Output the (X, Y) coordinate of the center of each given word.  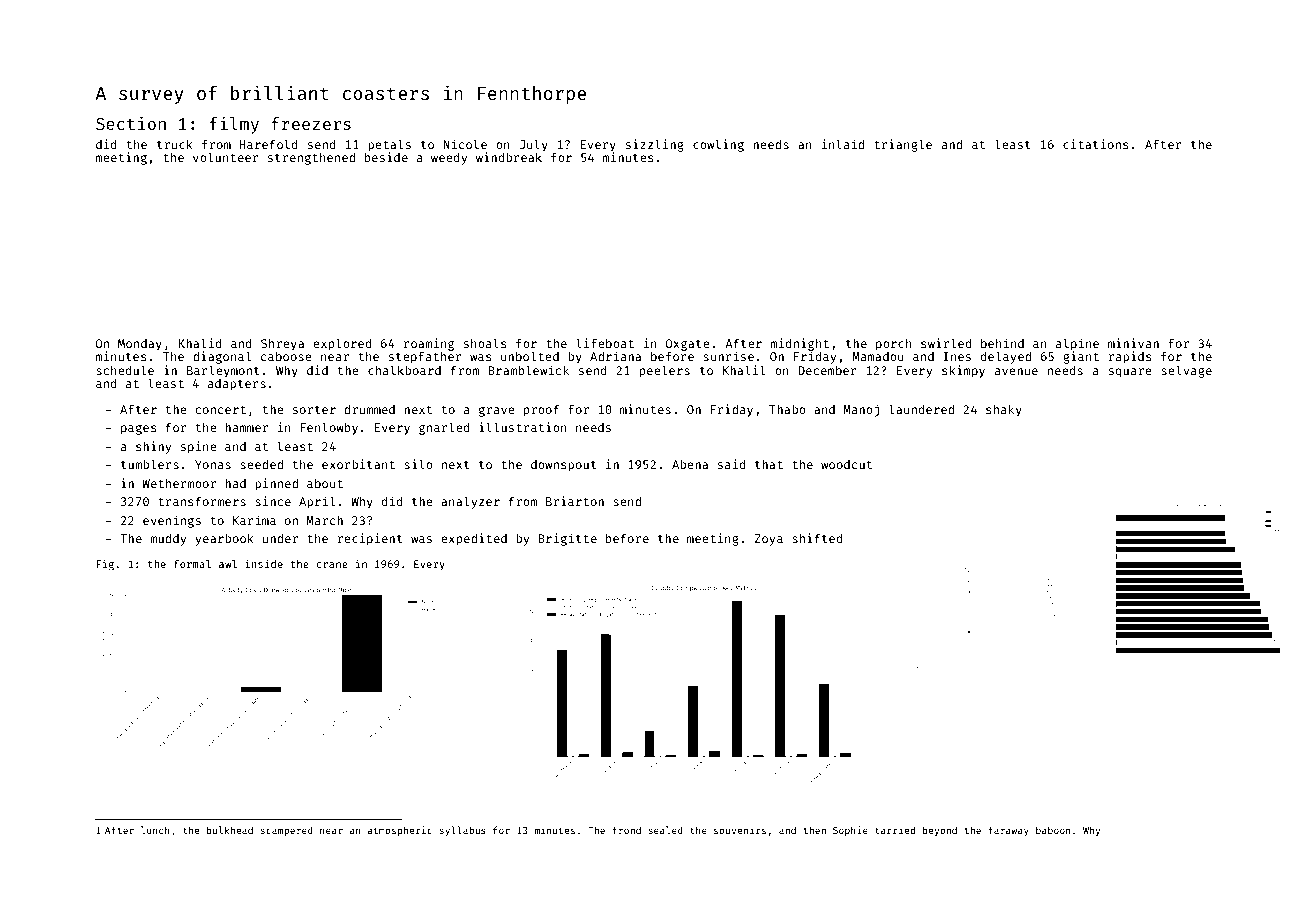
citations (1096, 144)
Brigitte (568, 539)
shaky (1004, 410)
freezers (311, 123)
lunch (155, 830)
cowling (718, 145)
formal (192, 564)
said (732, 464)
